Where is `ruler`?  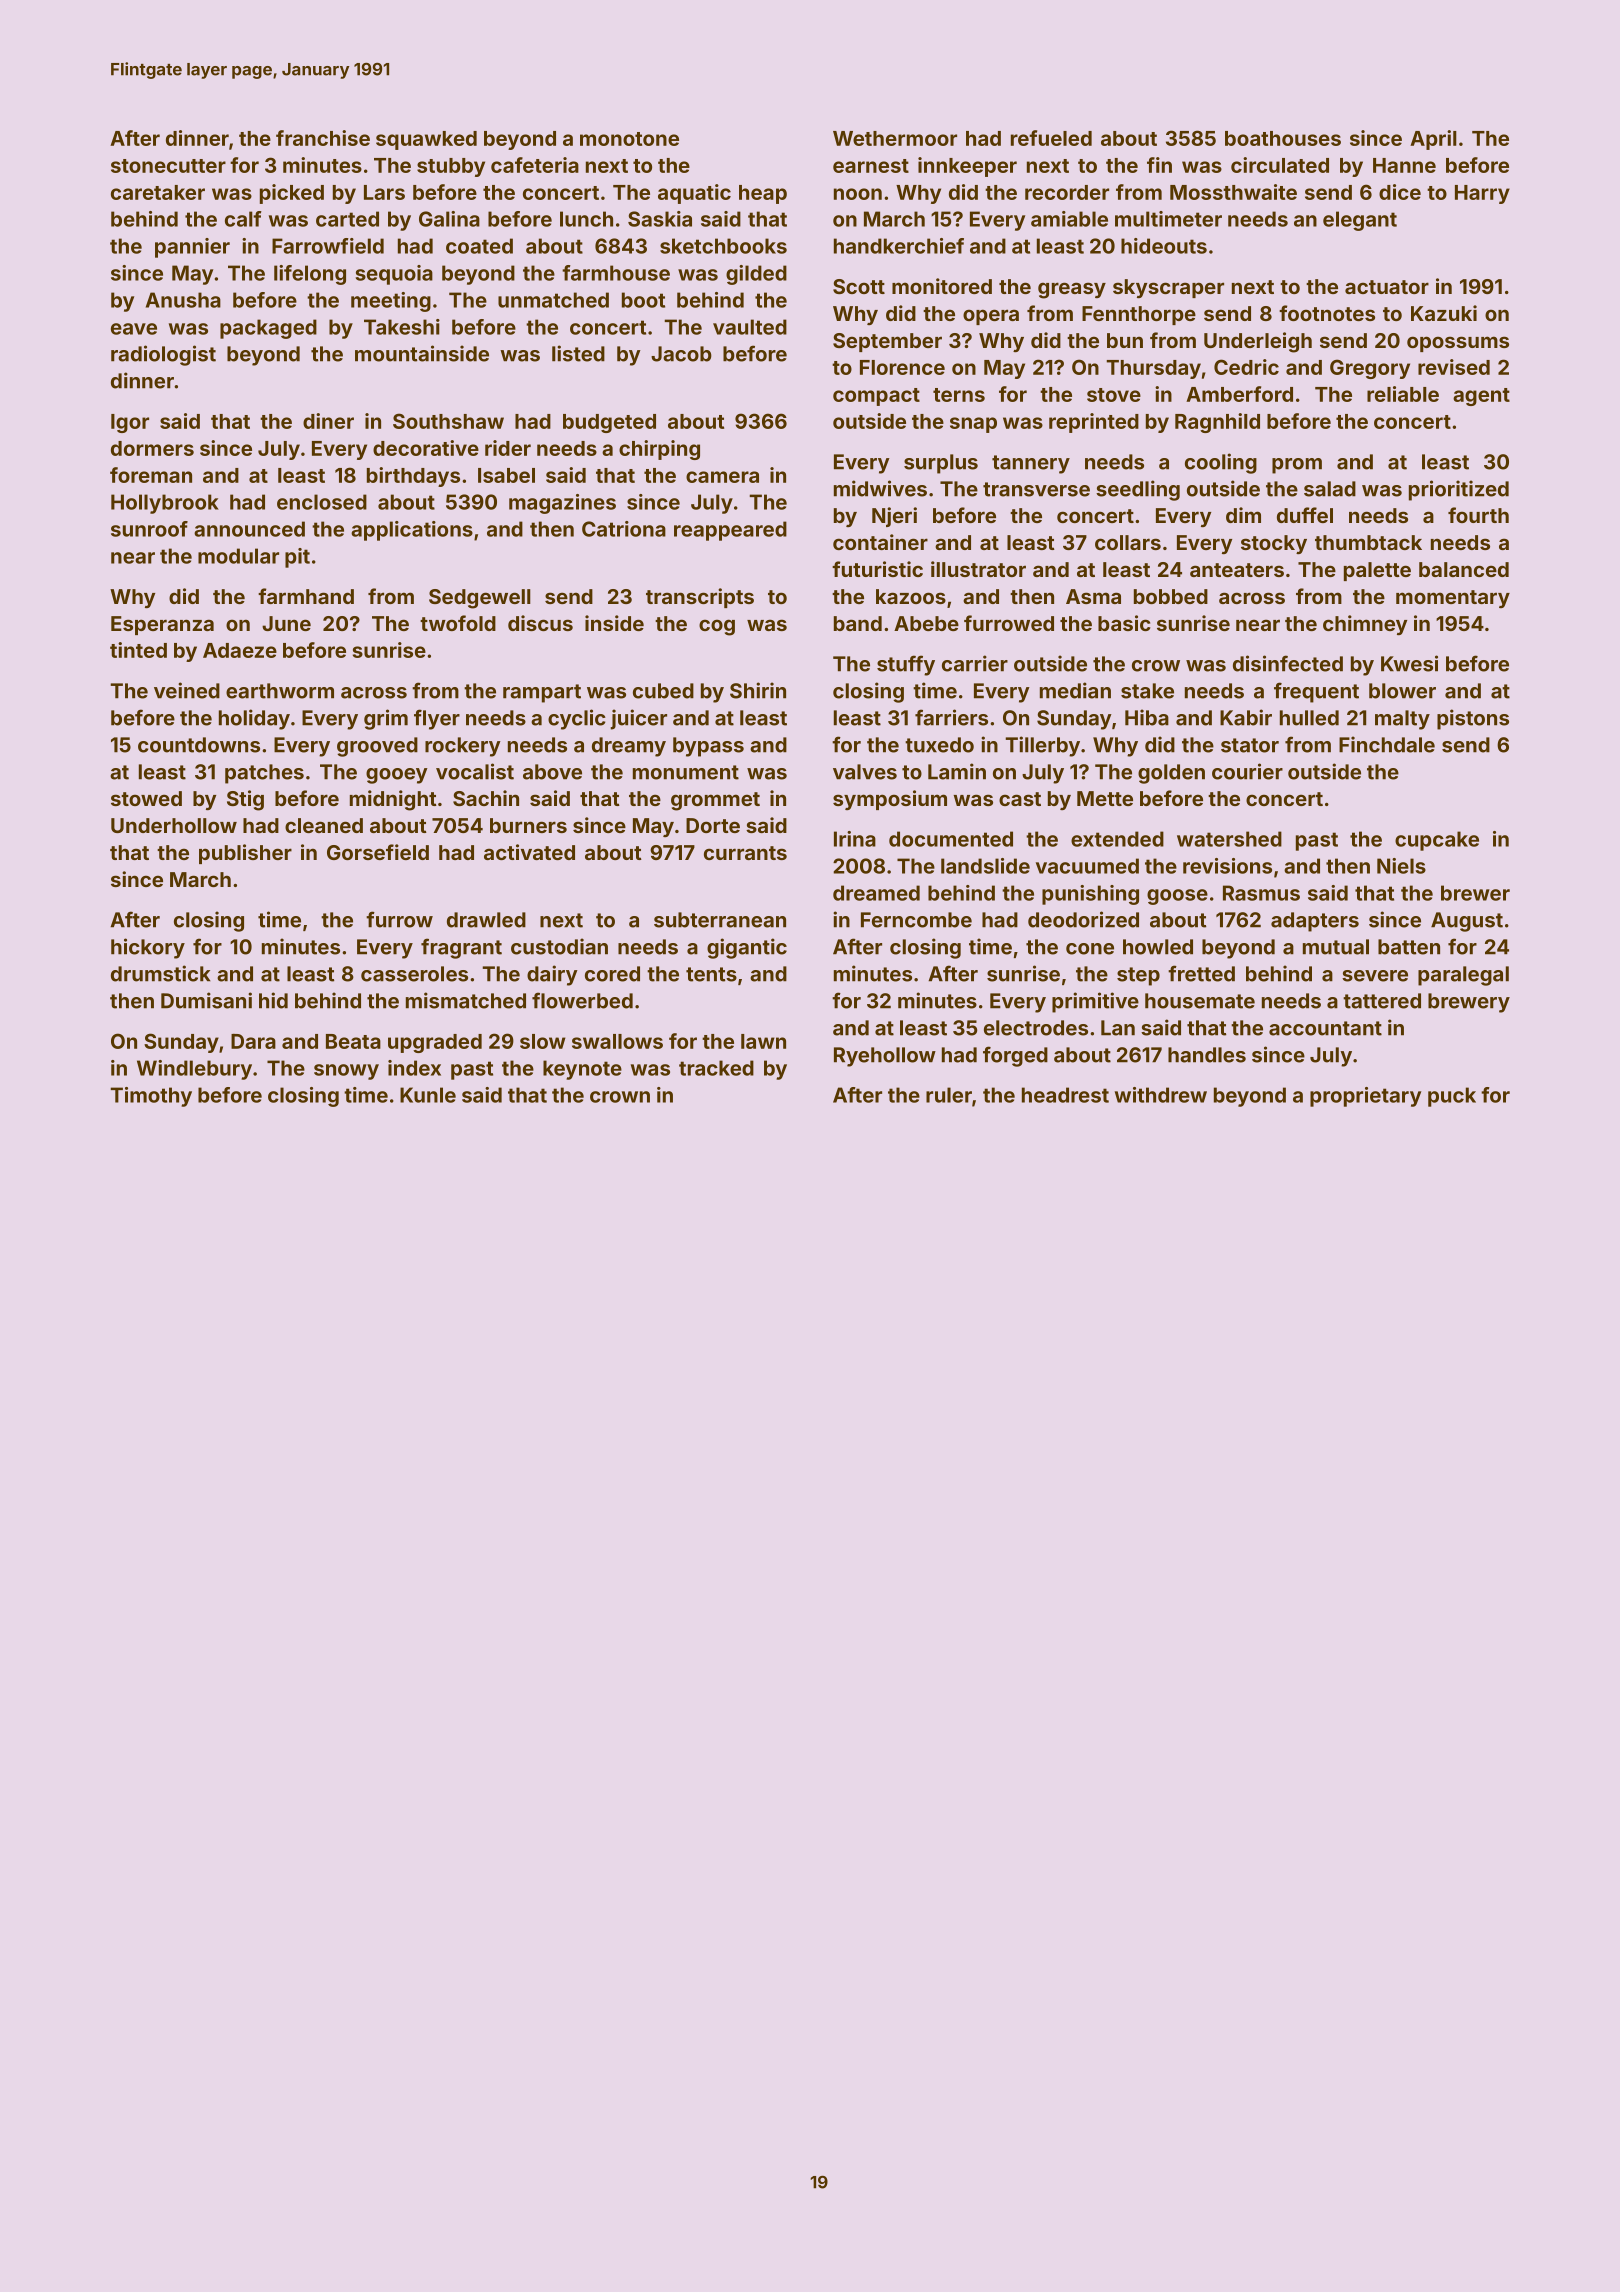 ruler is located at coordinates (949, 1095).
